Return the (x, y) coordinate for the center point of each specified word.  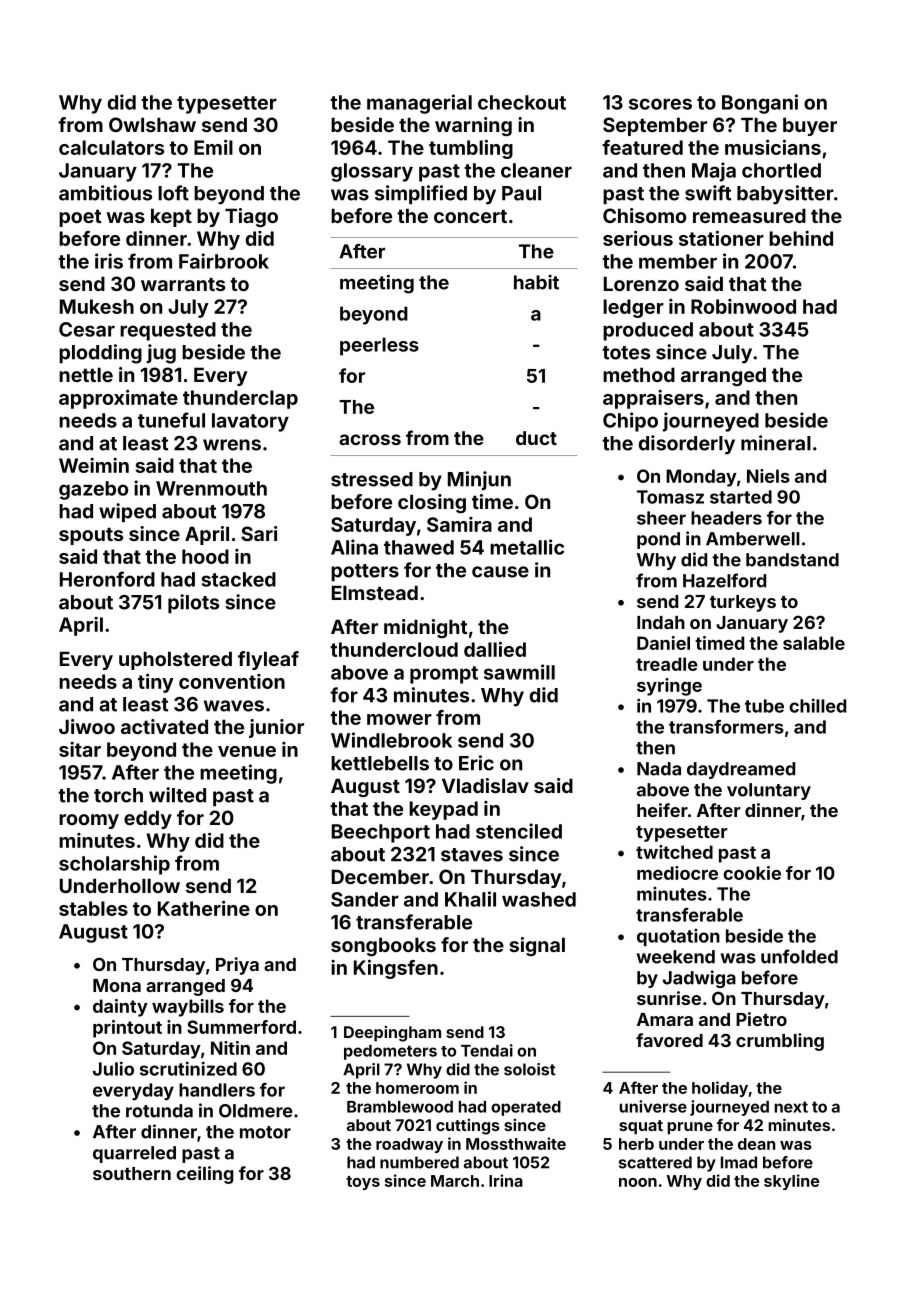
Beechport (381, 833)
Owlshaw (152, 124)
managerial (419, 104)
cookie (752, 873)
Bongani (760, 104)
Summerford (241, 1027)
